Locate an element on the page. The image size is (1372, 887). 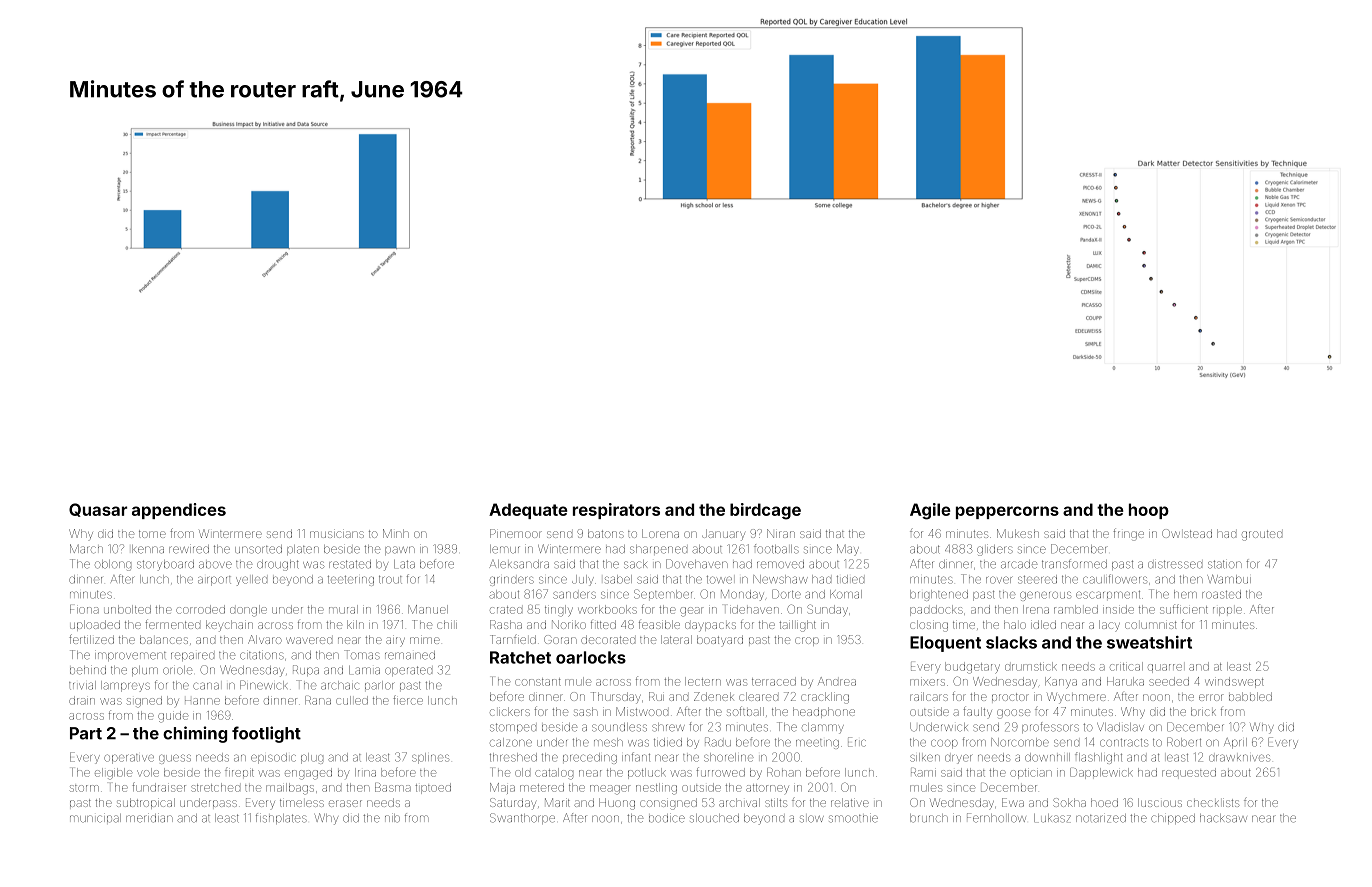
subtropical is located at coordinates (146, 803).
